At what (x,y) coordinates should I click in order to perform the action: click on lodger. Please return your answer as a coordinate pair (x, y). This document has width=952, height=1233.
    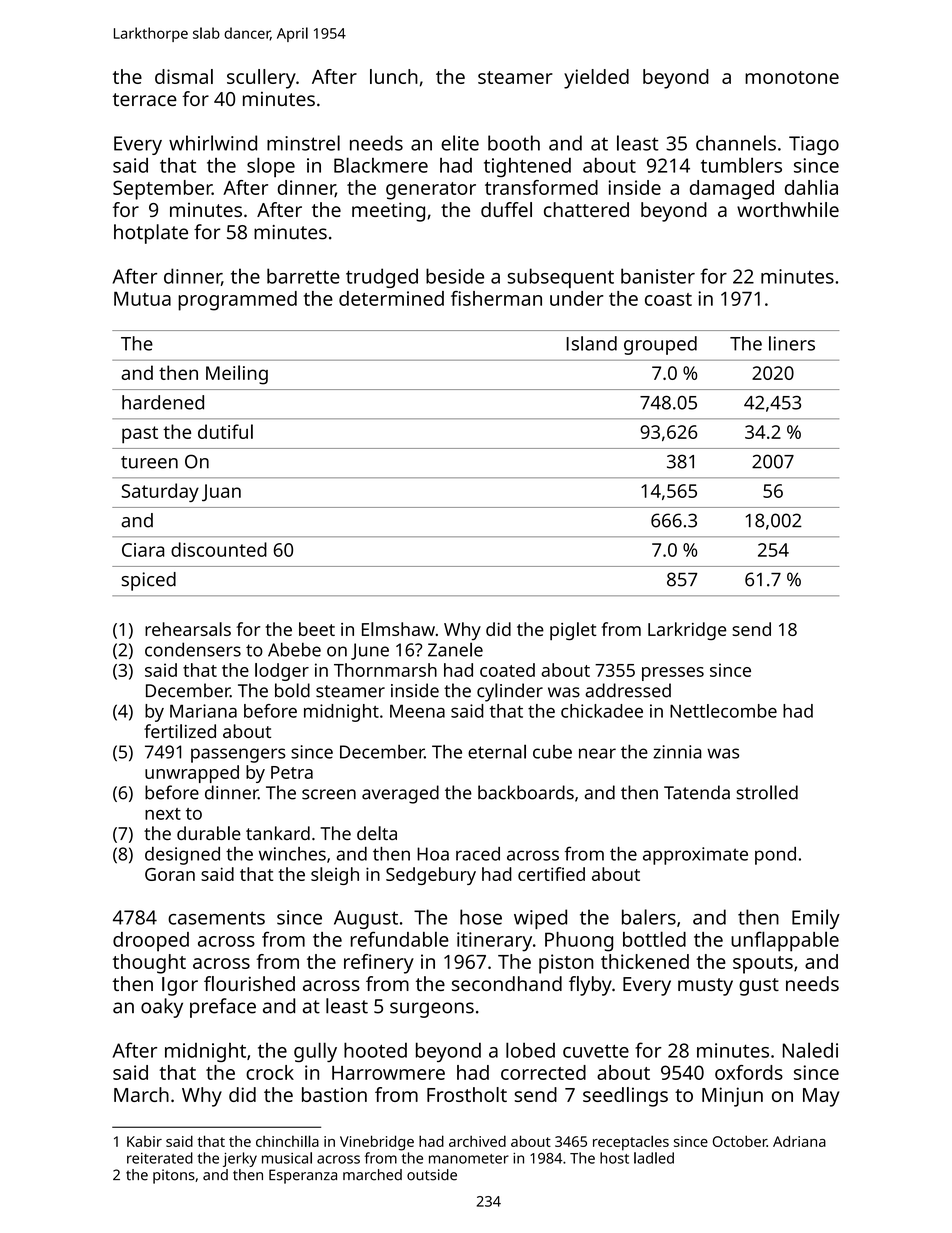
    Looking at the image, I should click on (282, 672).
